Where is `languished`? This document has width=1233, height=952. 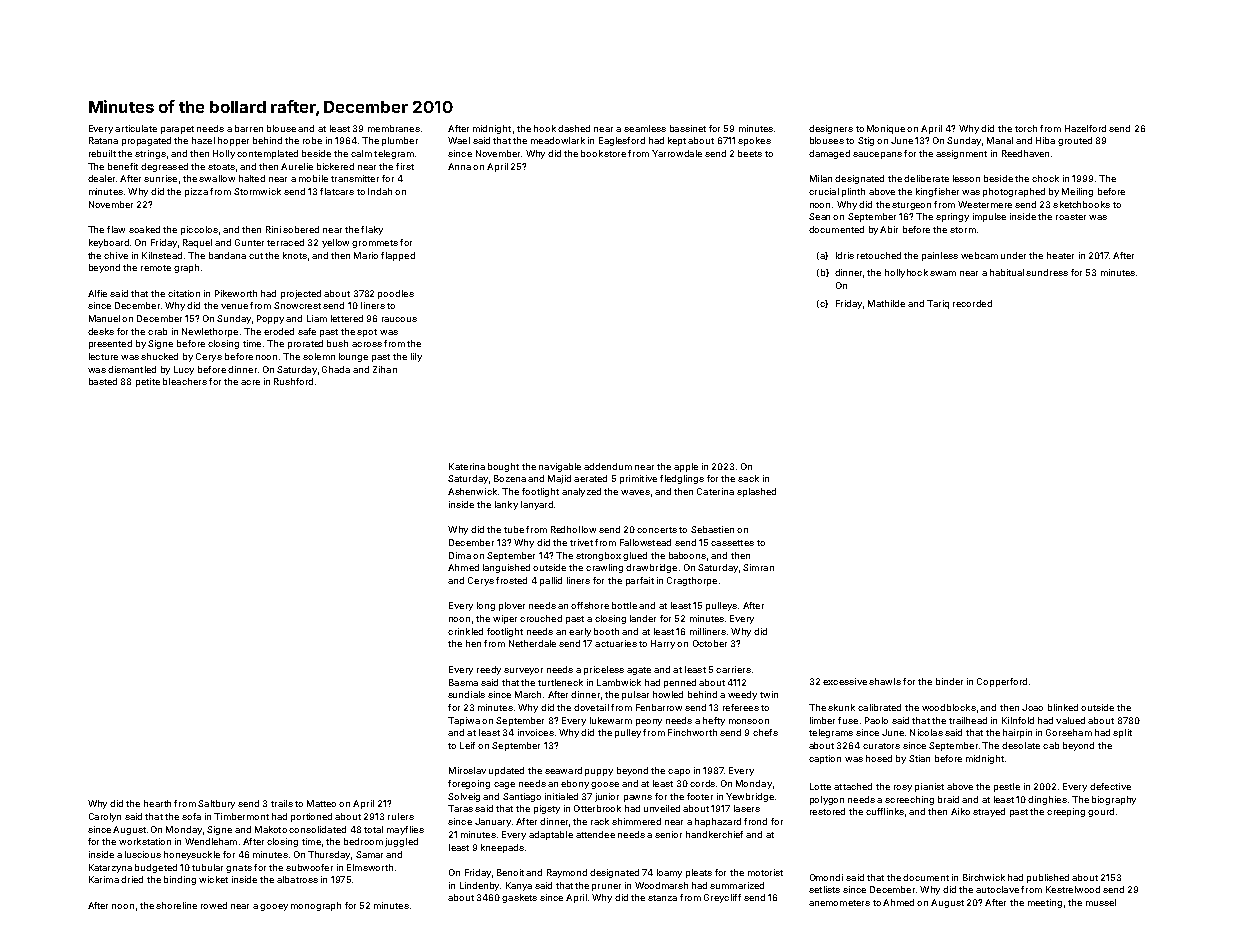
languished is located at coordinates (506, 568).
